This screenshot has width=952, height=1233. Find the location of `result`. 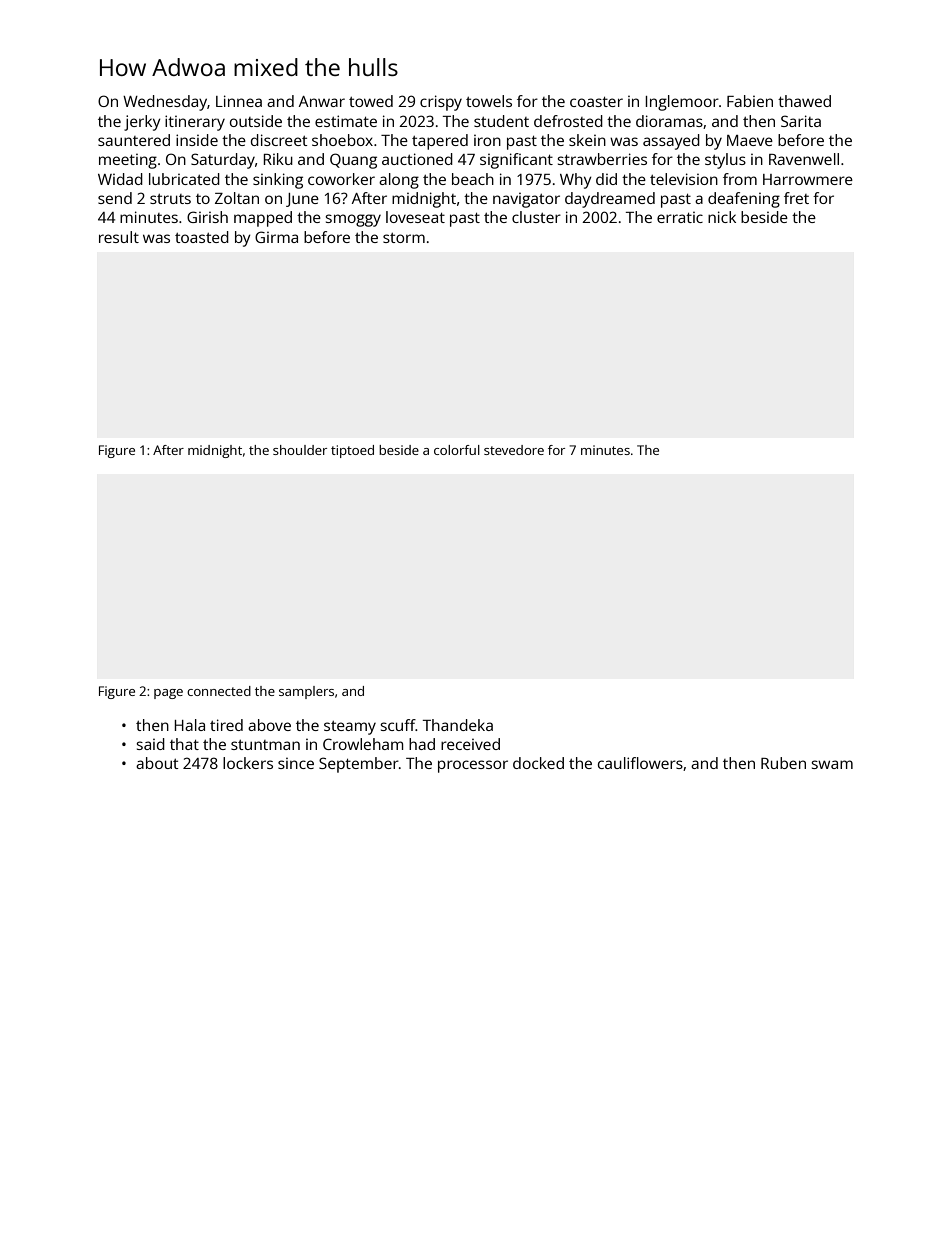

result is located at coordinates (119, 237).
